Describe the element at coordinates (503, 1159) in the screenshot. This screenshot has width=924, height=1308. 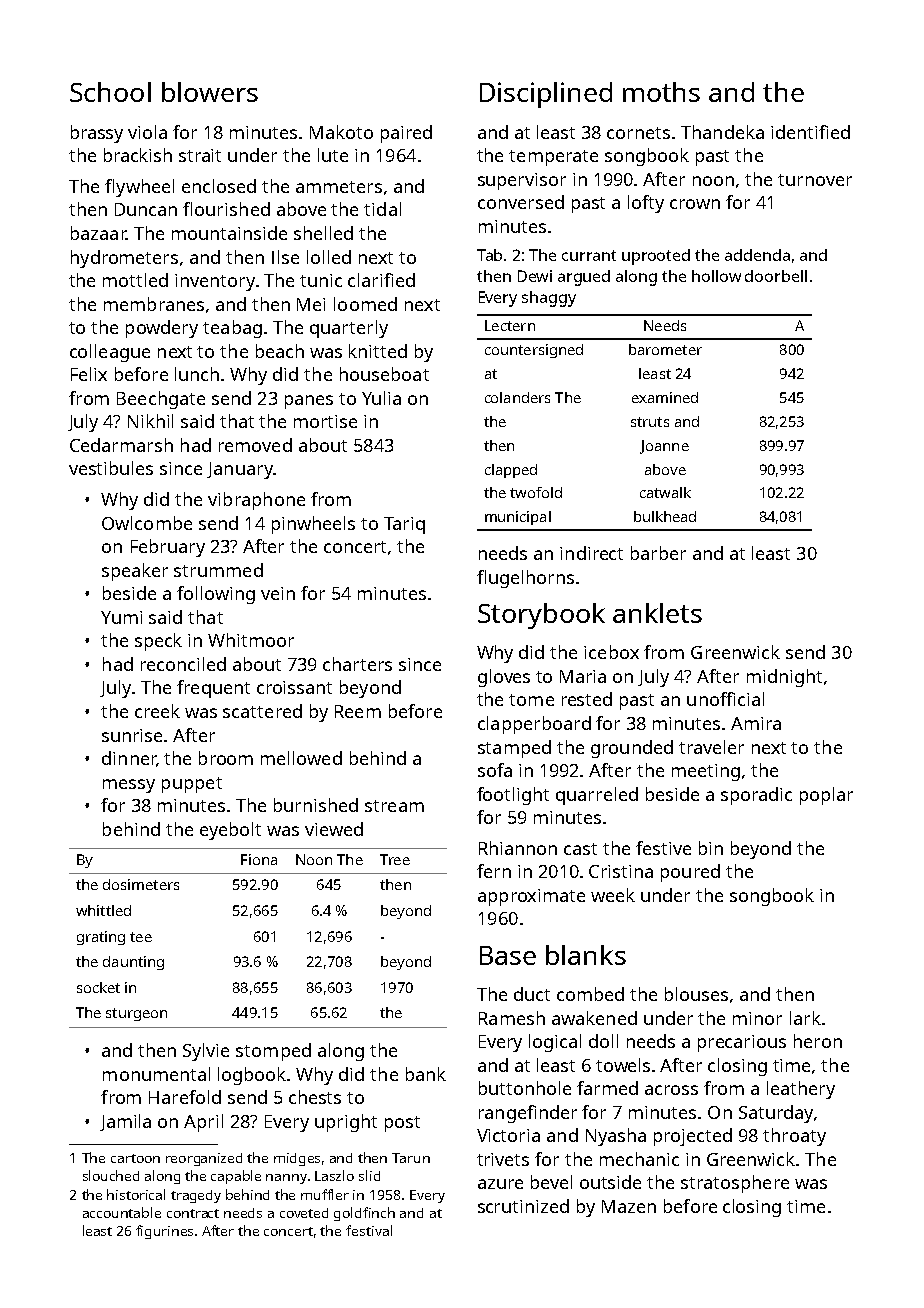
I see `trivets` at that location.
